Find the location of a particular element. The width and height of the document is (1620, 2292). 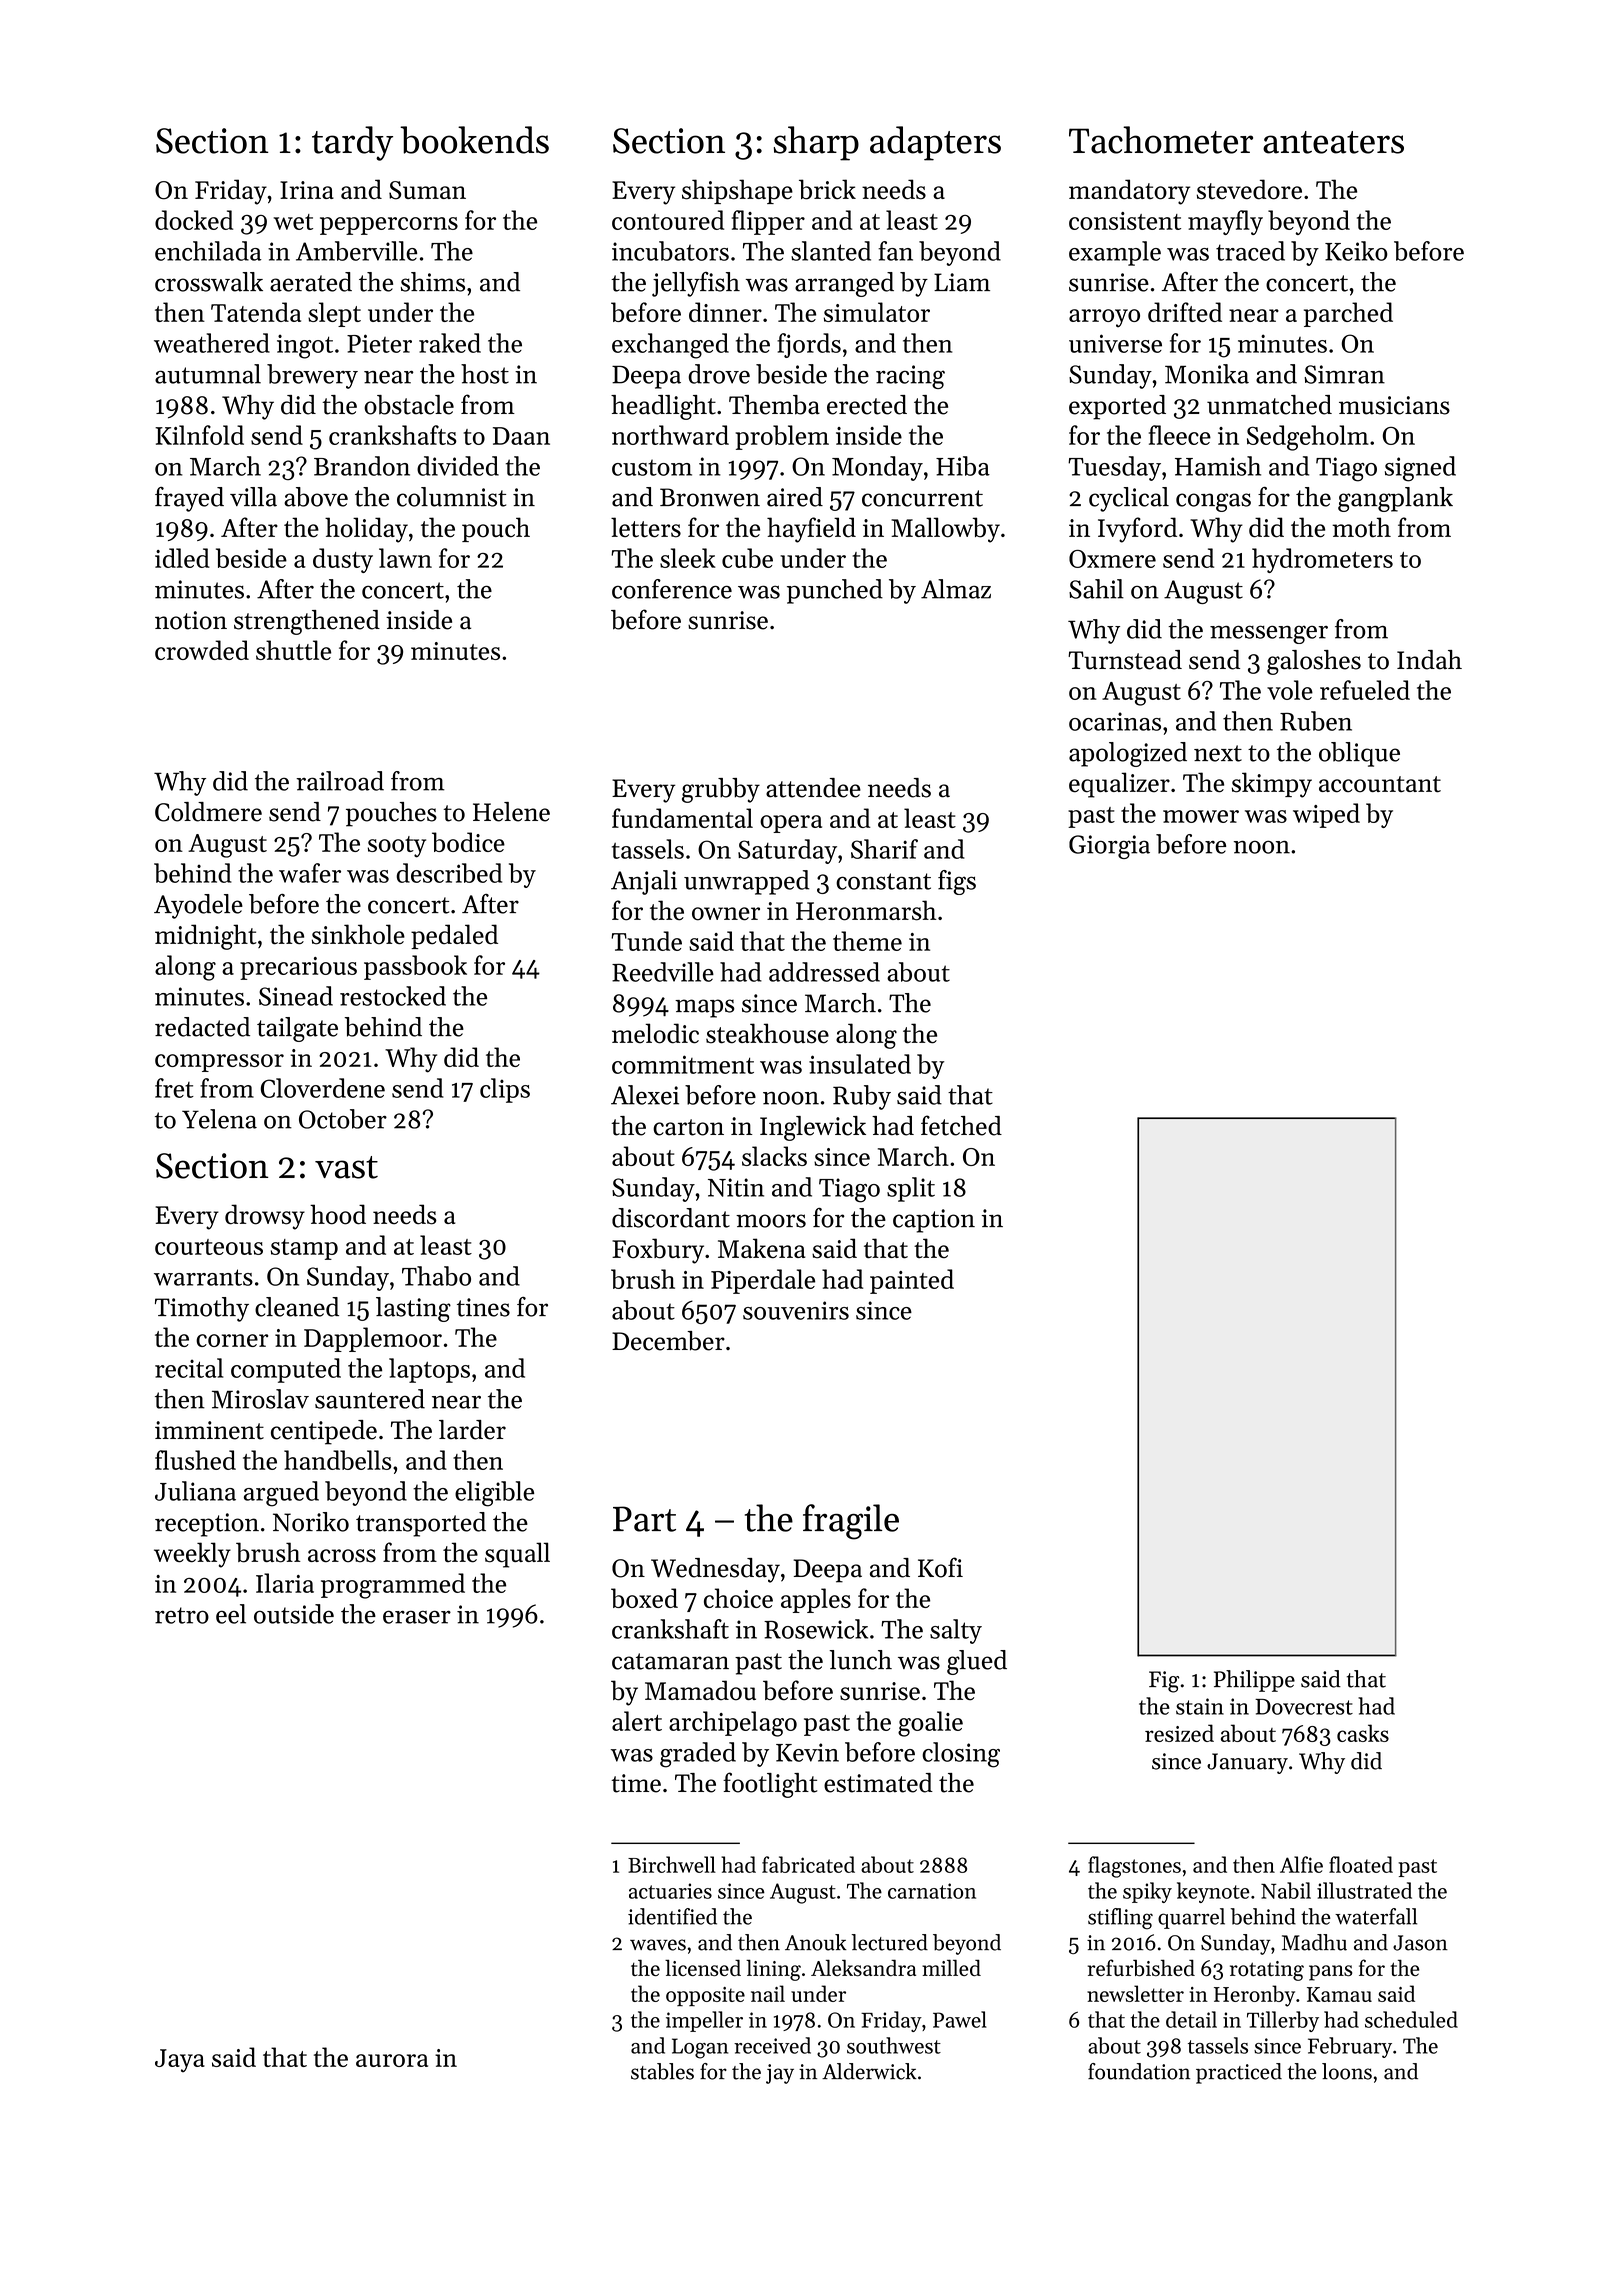

loons is located at coordinates (1347, 2071).
